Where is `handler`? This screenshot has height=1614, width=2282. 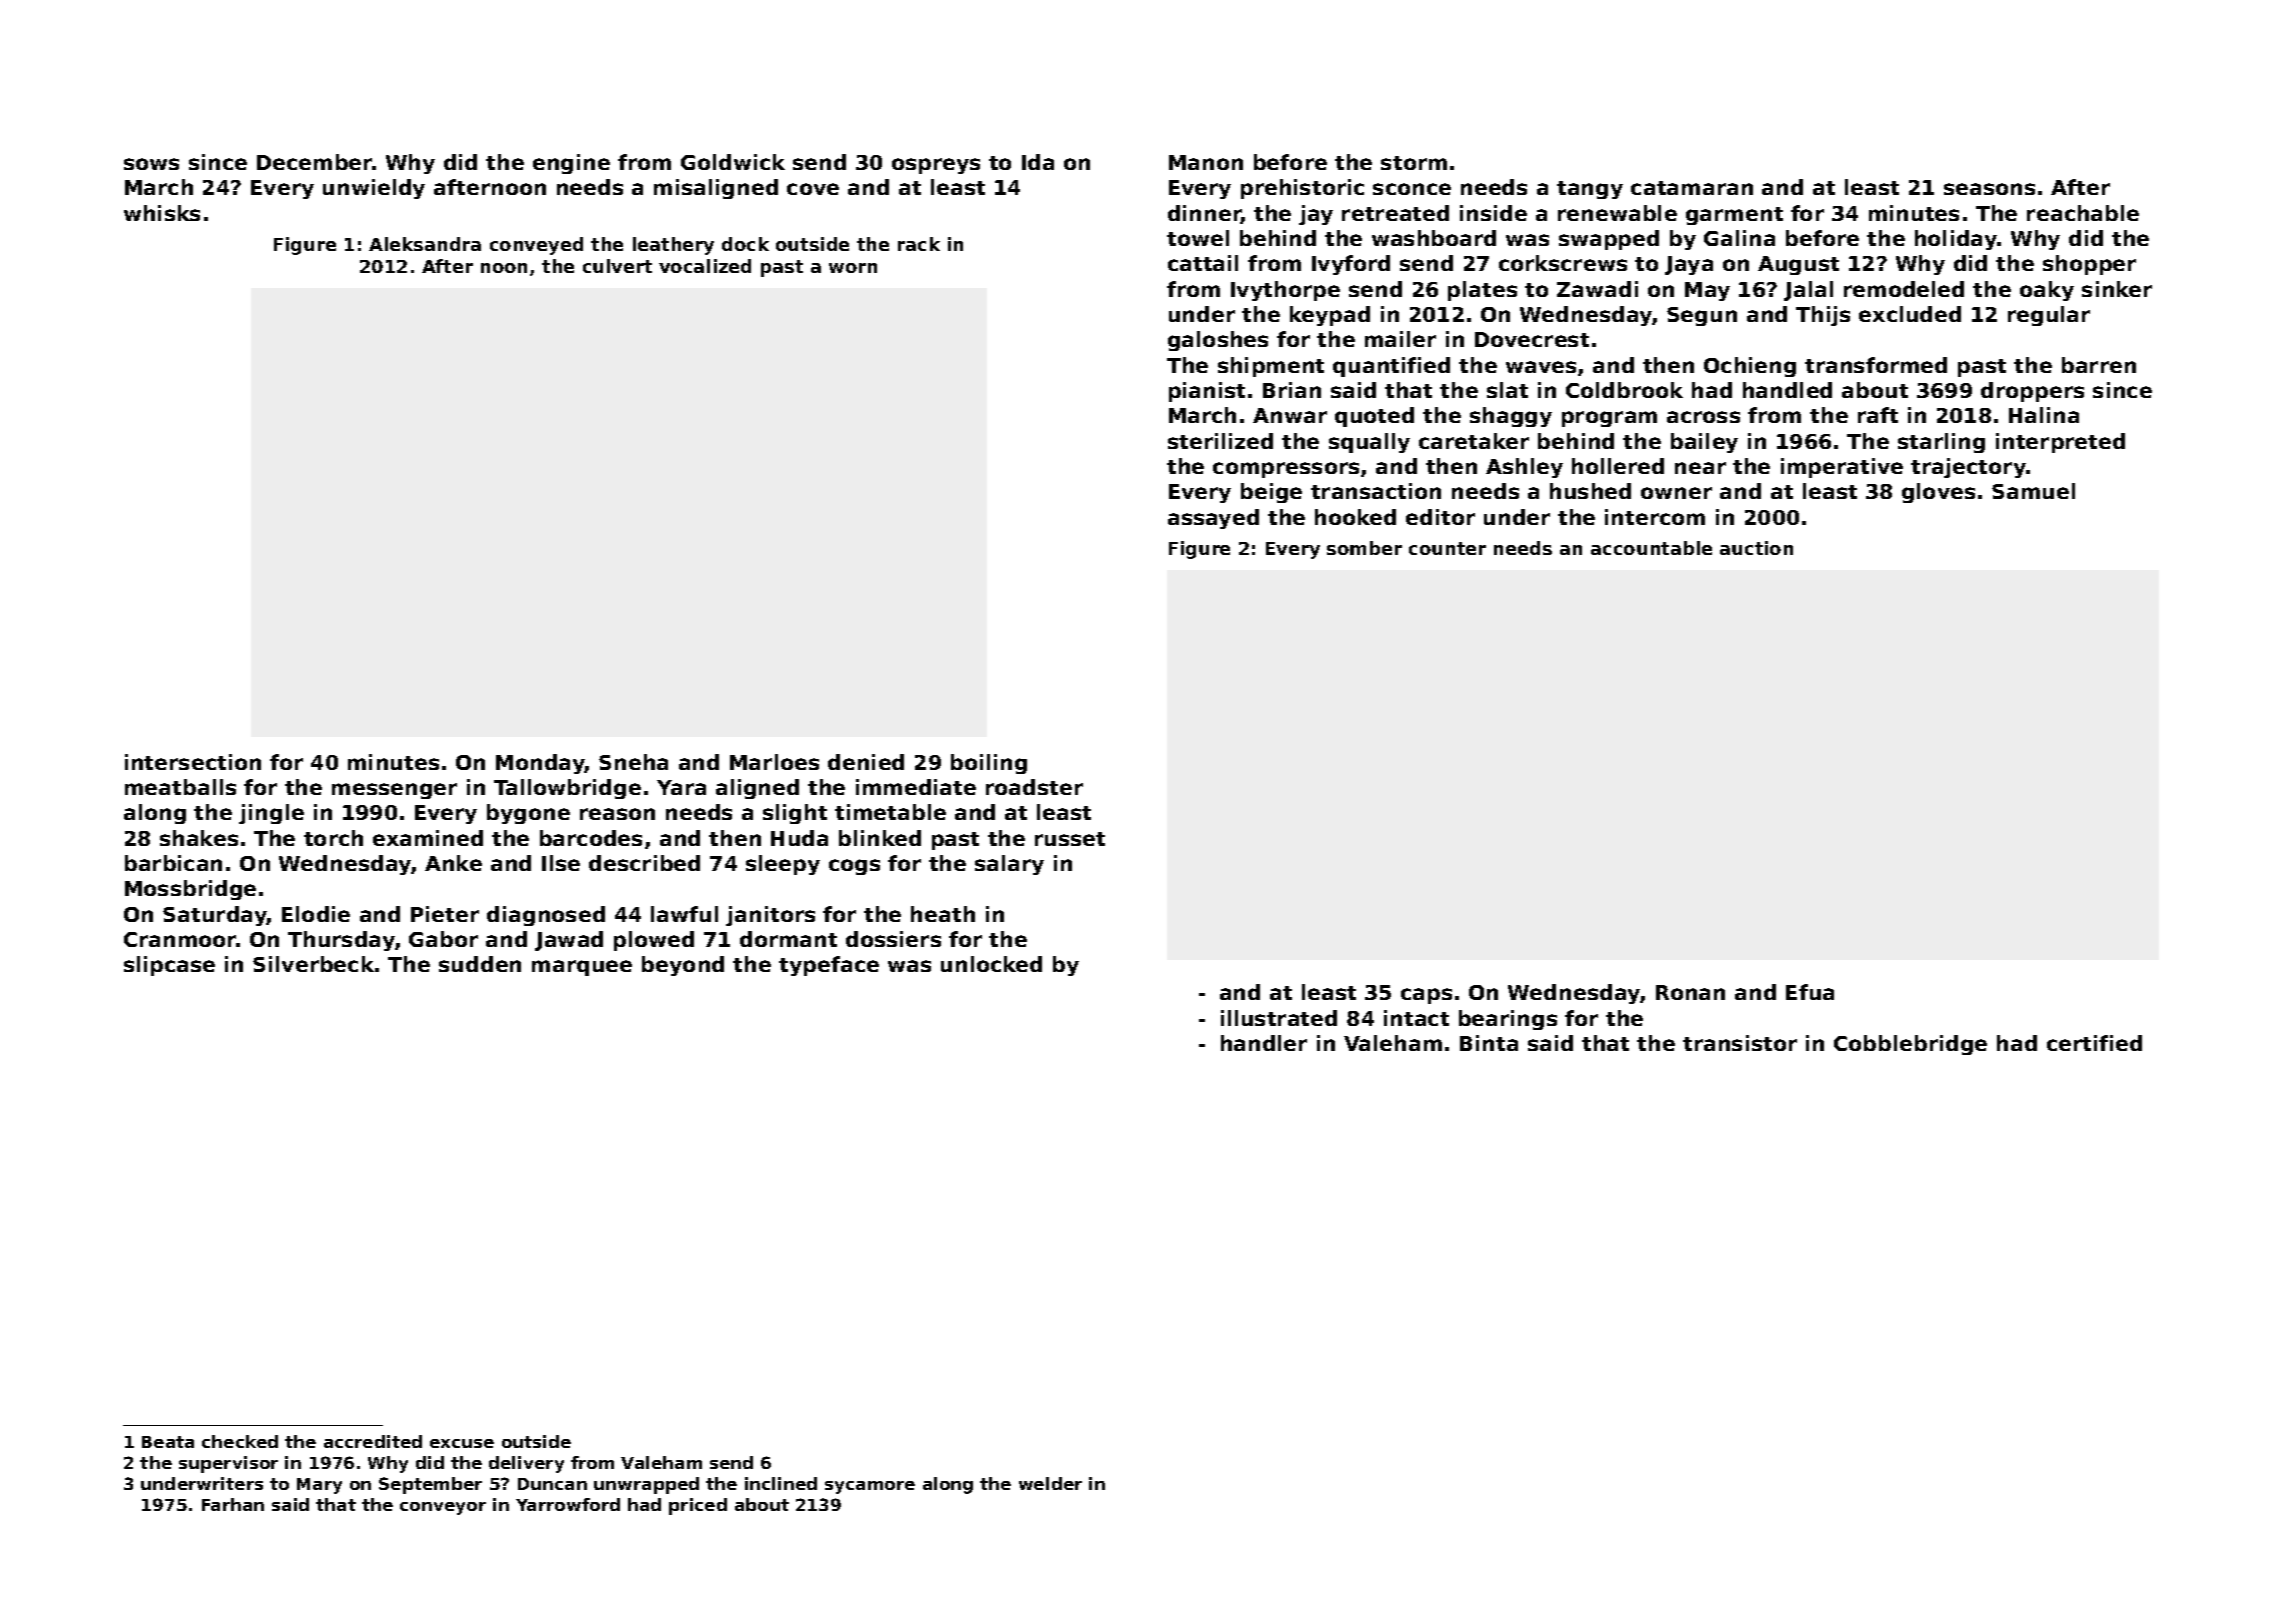
handler is located at coordinates (1264, 1043).
